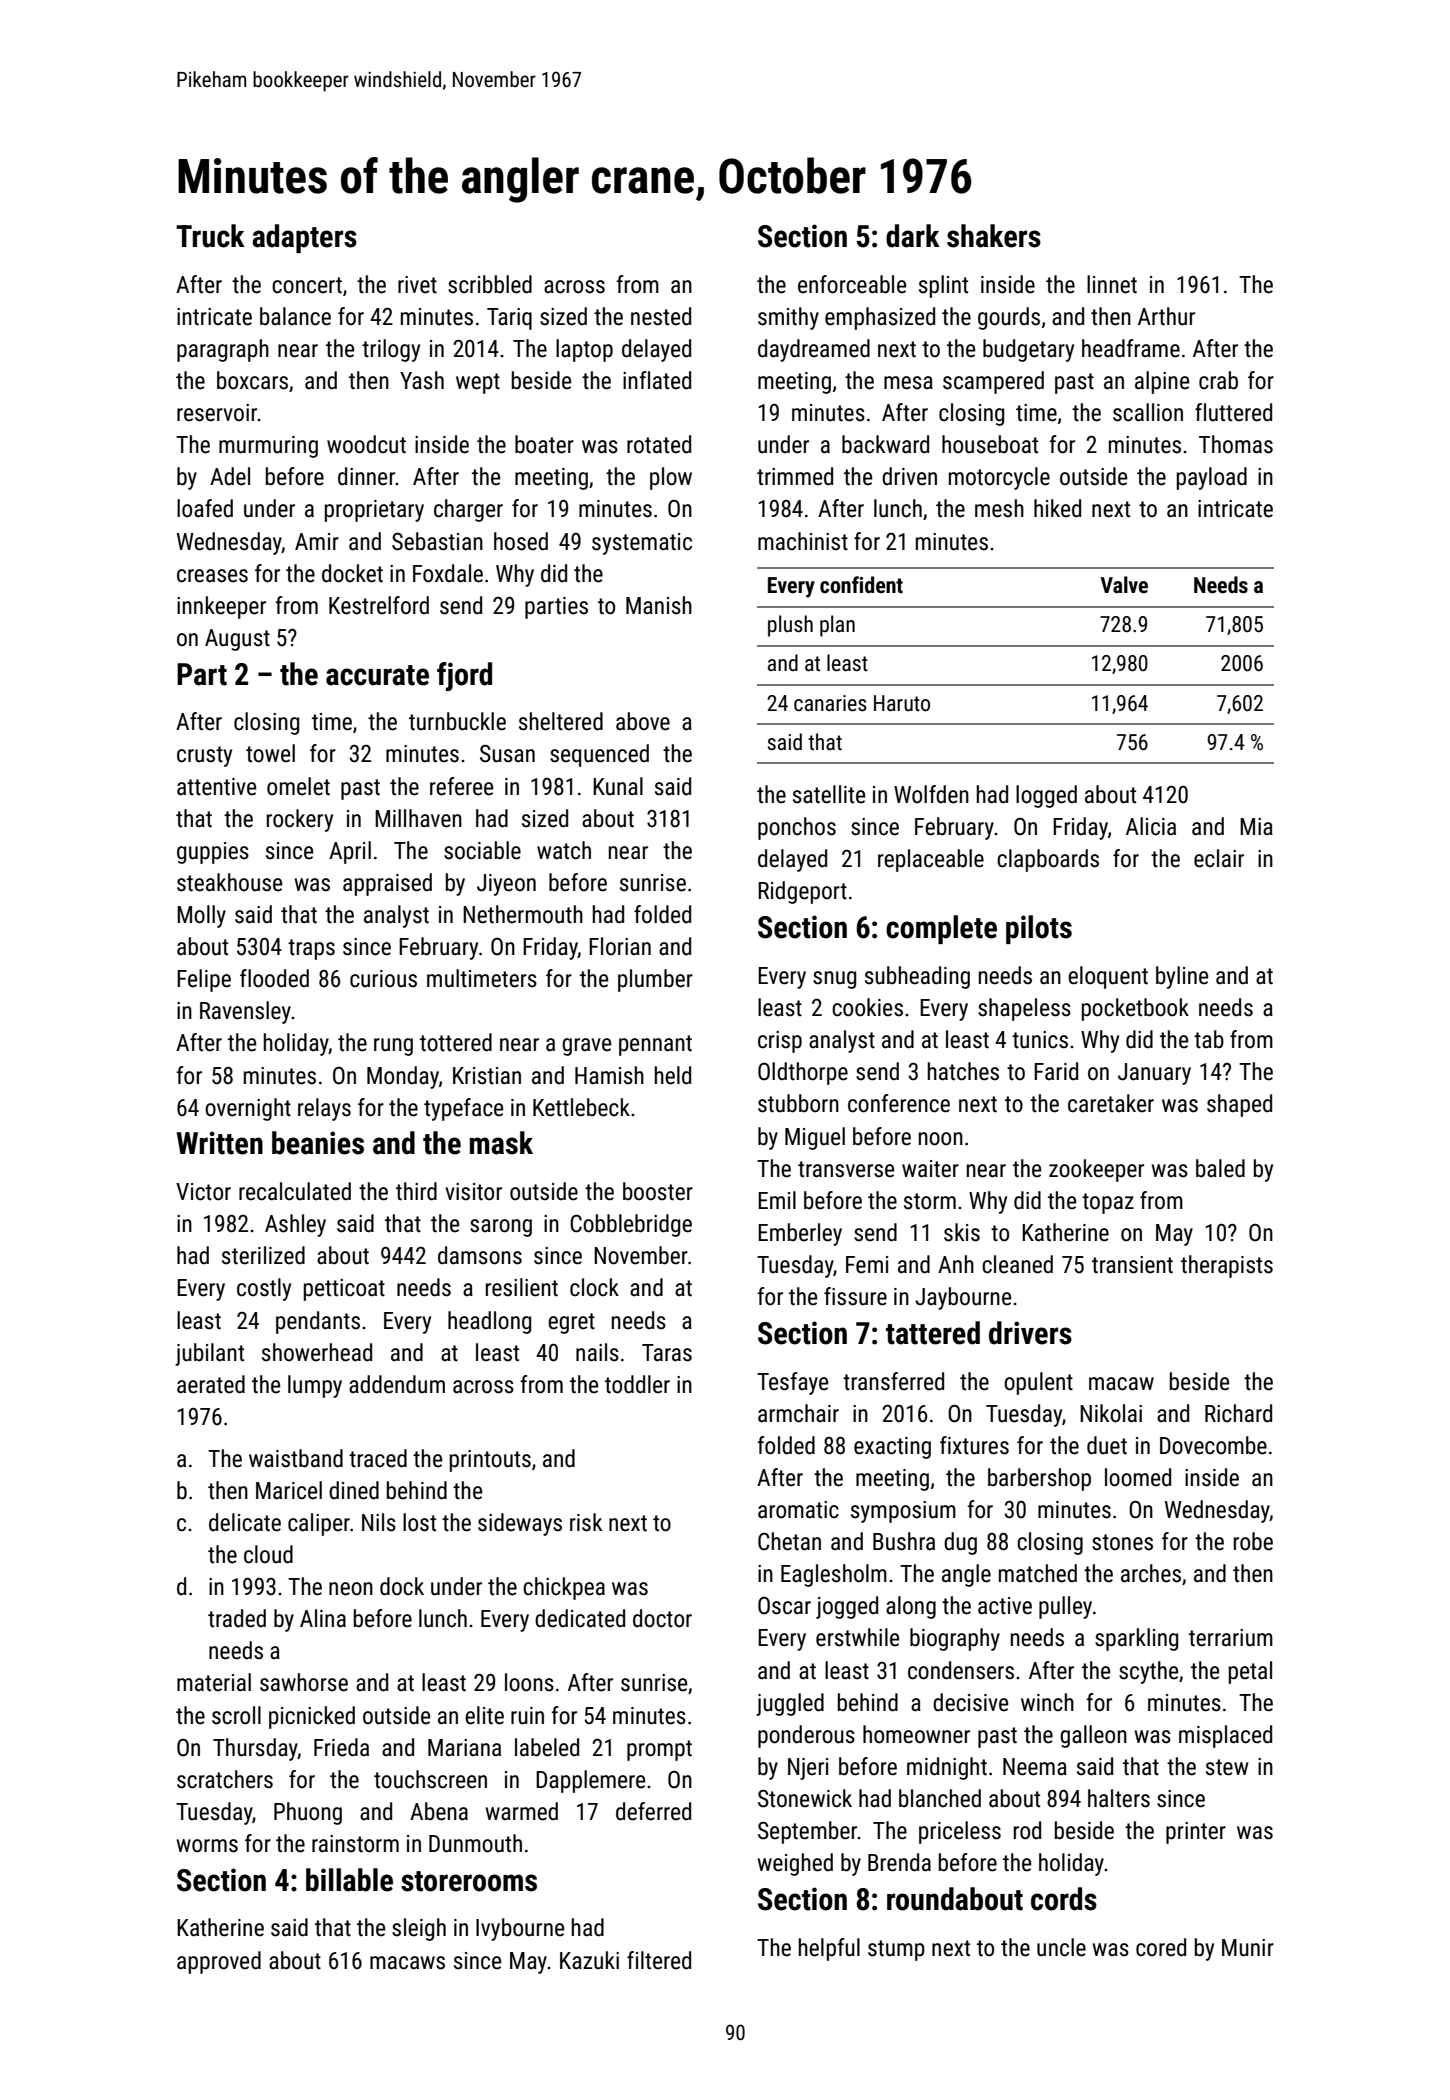  What do you see at coordinates (295, 1225) in the screenshot?
I see `Ashley` at bounding box center [295, 1225].
